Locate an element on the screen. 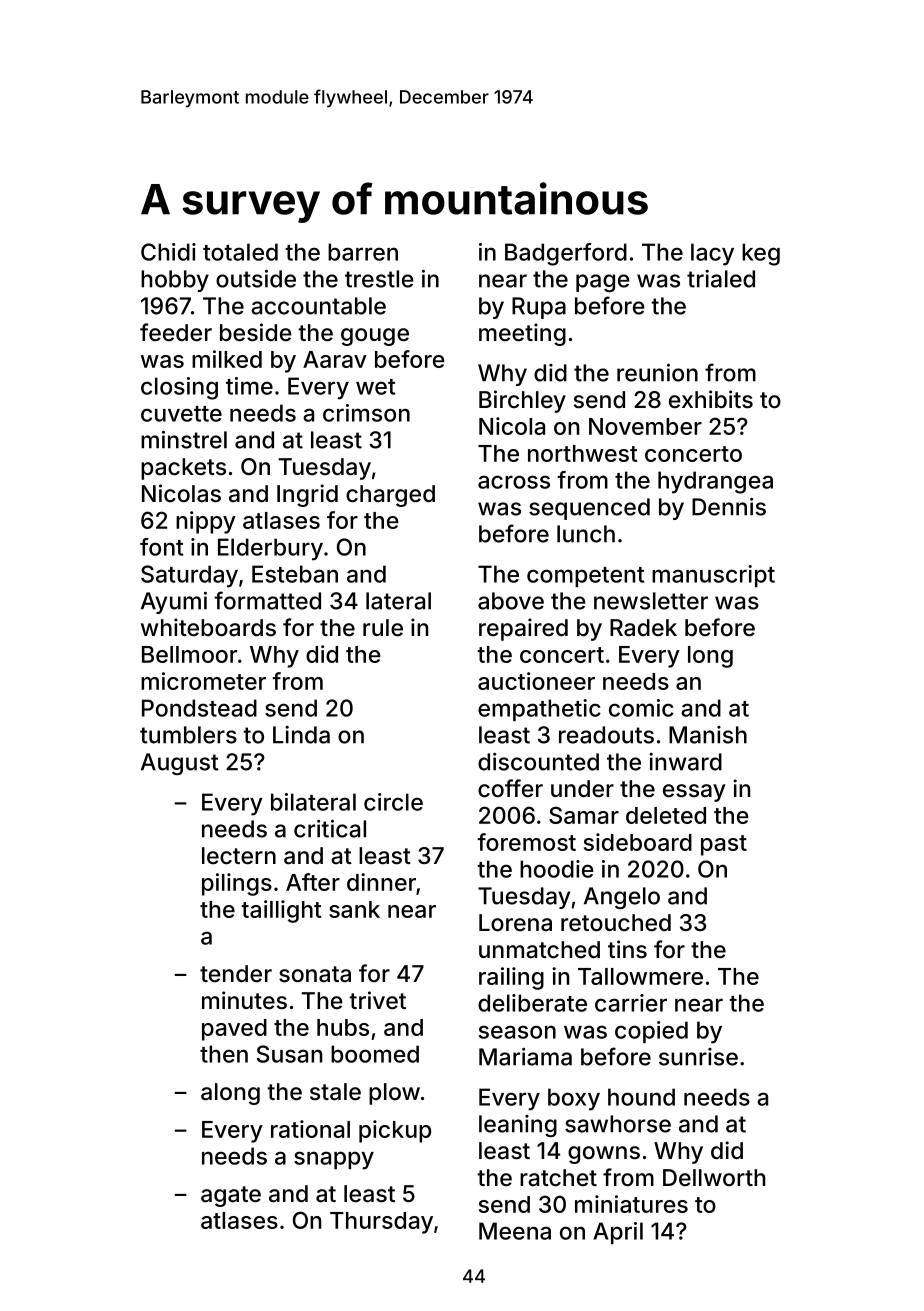  lectern is located at coordinates (239, 856).
